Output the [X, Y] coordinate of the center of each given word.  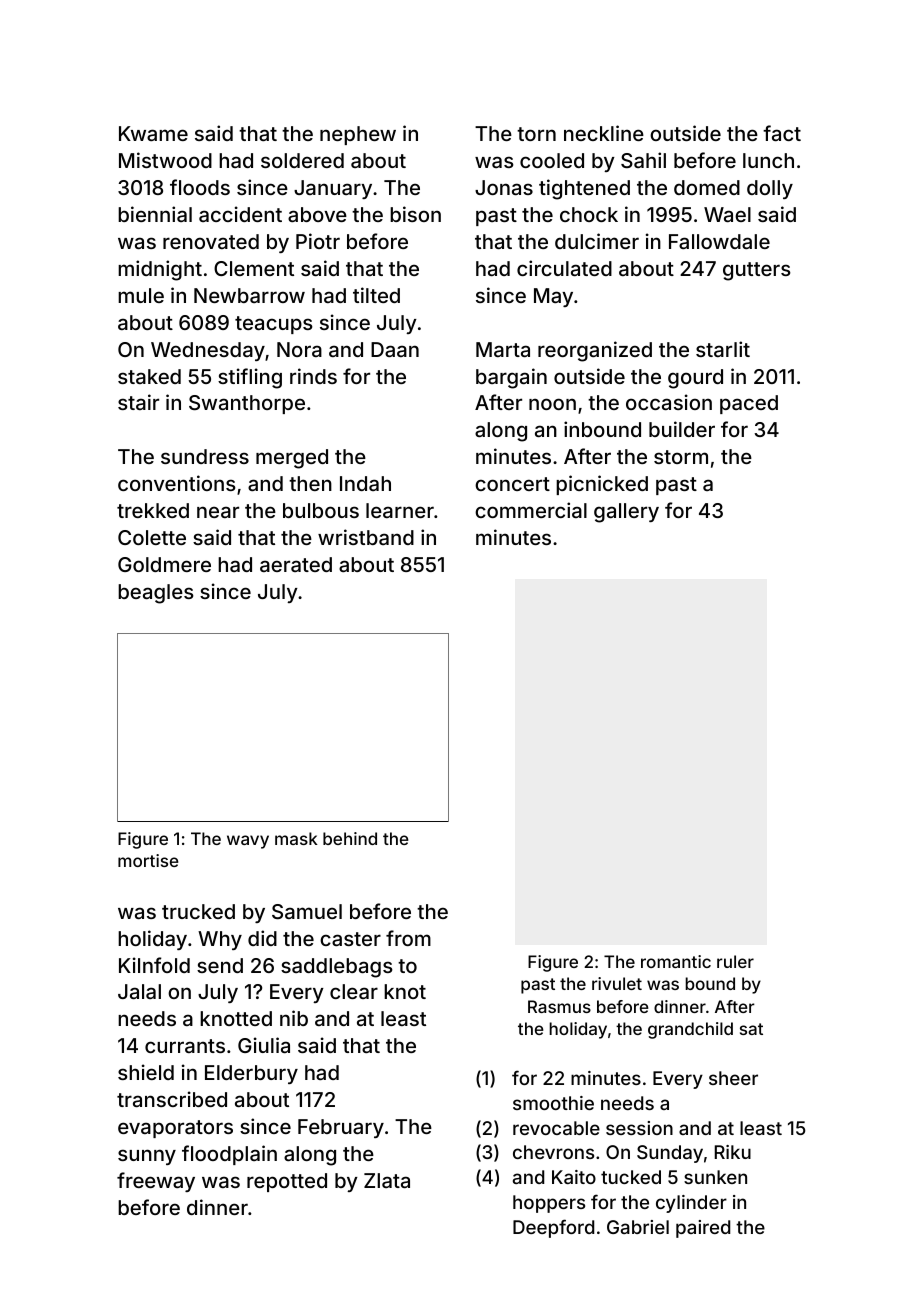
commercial [531, 510]
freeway [156, 1182]
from [408, 938]
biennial [155, 214]
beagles [156, 594]
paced [749, 404]
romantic [676, 961]
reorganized [595, 351]
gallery [626, 513]
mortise [148, 860]
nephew [358, 135]
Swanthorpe [247, 404]
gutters [757, 271]
